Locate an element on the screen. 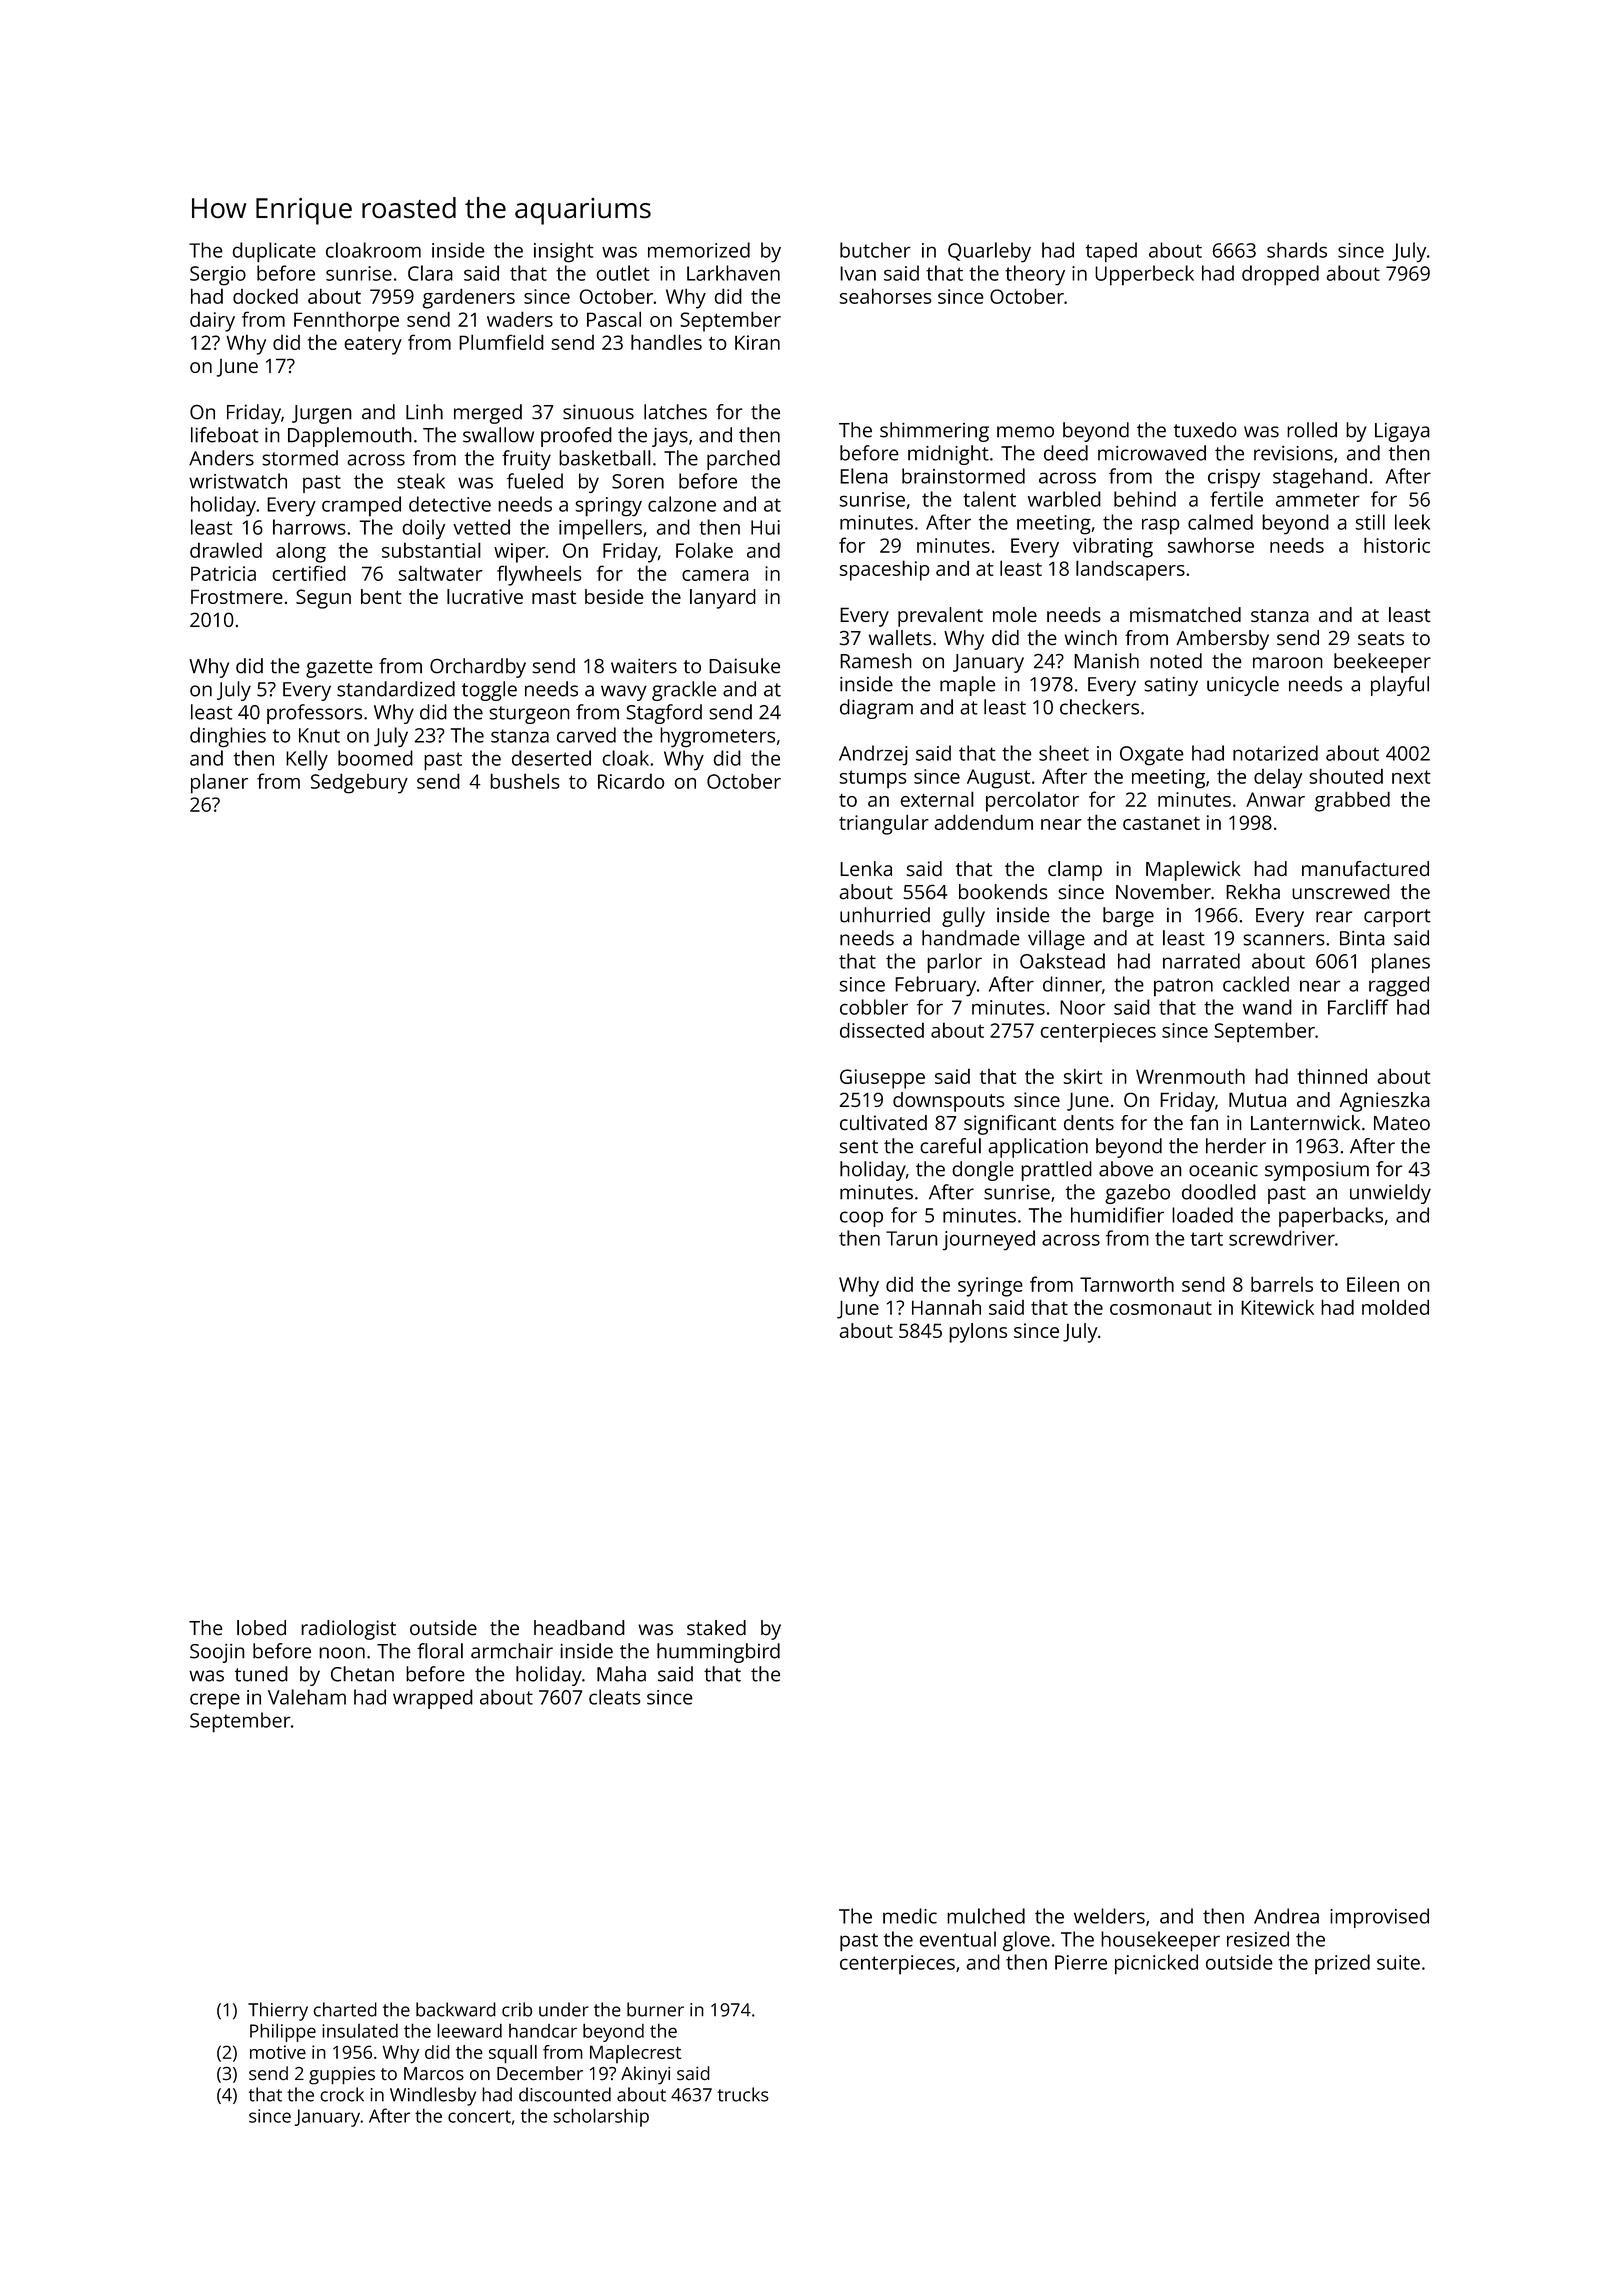  Agnieszka is located at coordinates (1385, 1102).
